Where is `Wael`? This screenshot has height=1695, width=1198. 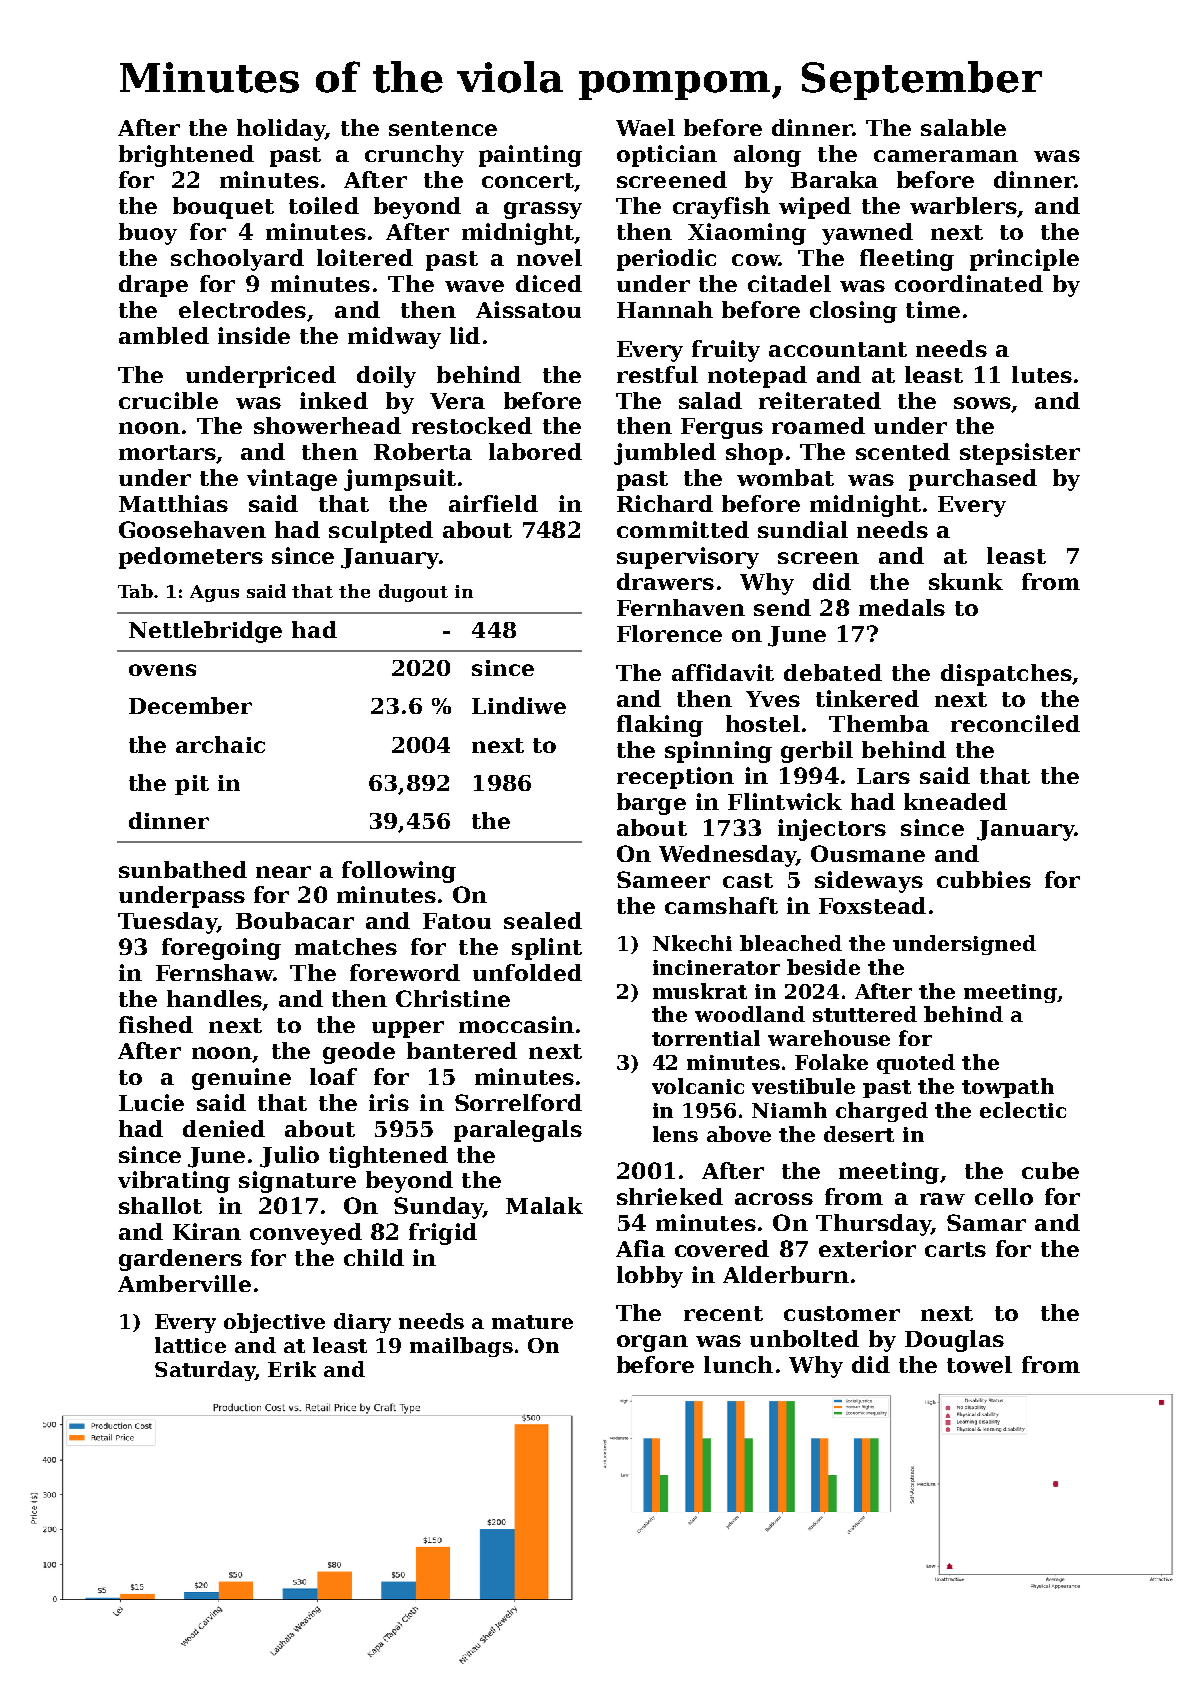 Wael is located at coordinates (645, 127).
